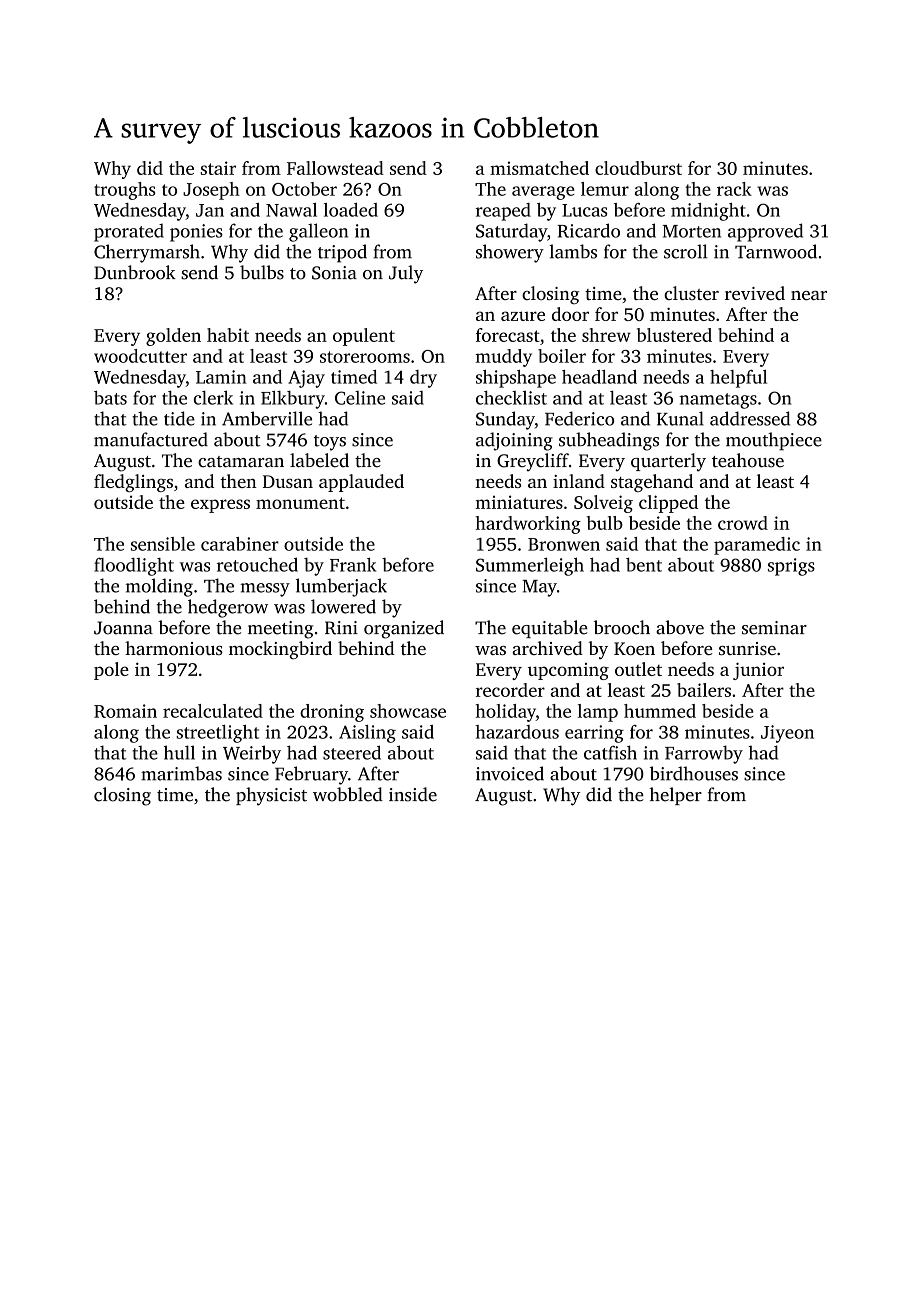 The height and width of the page is (1308, 924). I want to click on helpful, so click(738, 379).
